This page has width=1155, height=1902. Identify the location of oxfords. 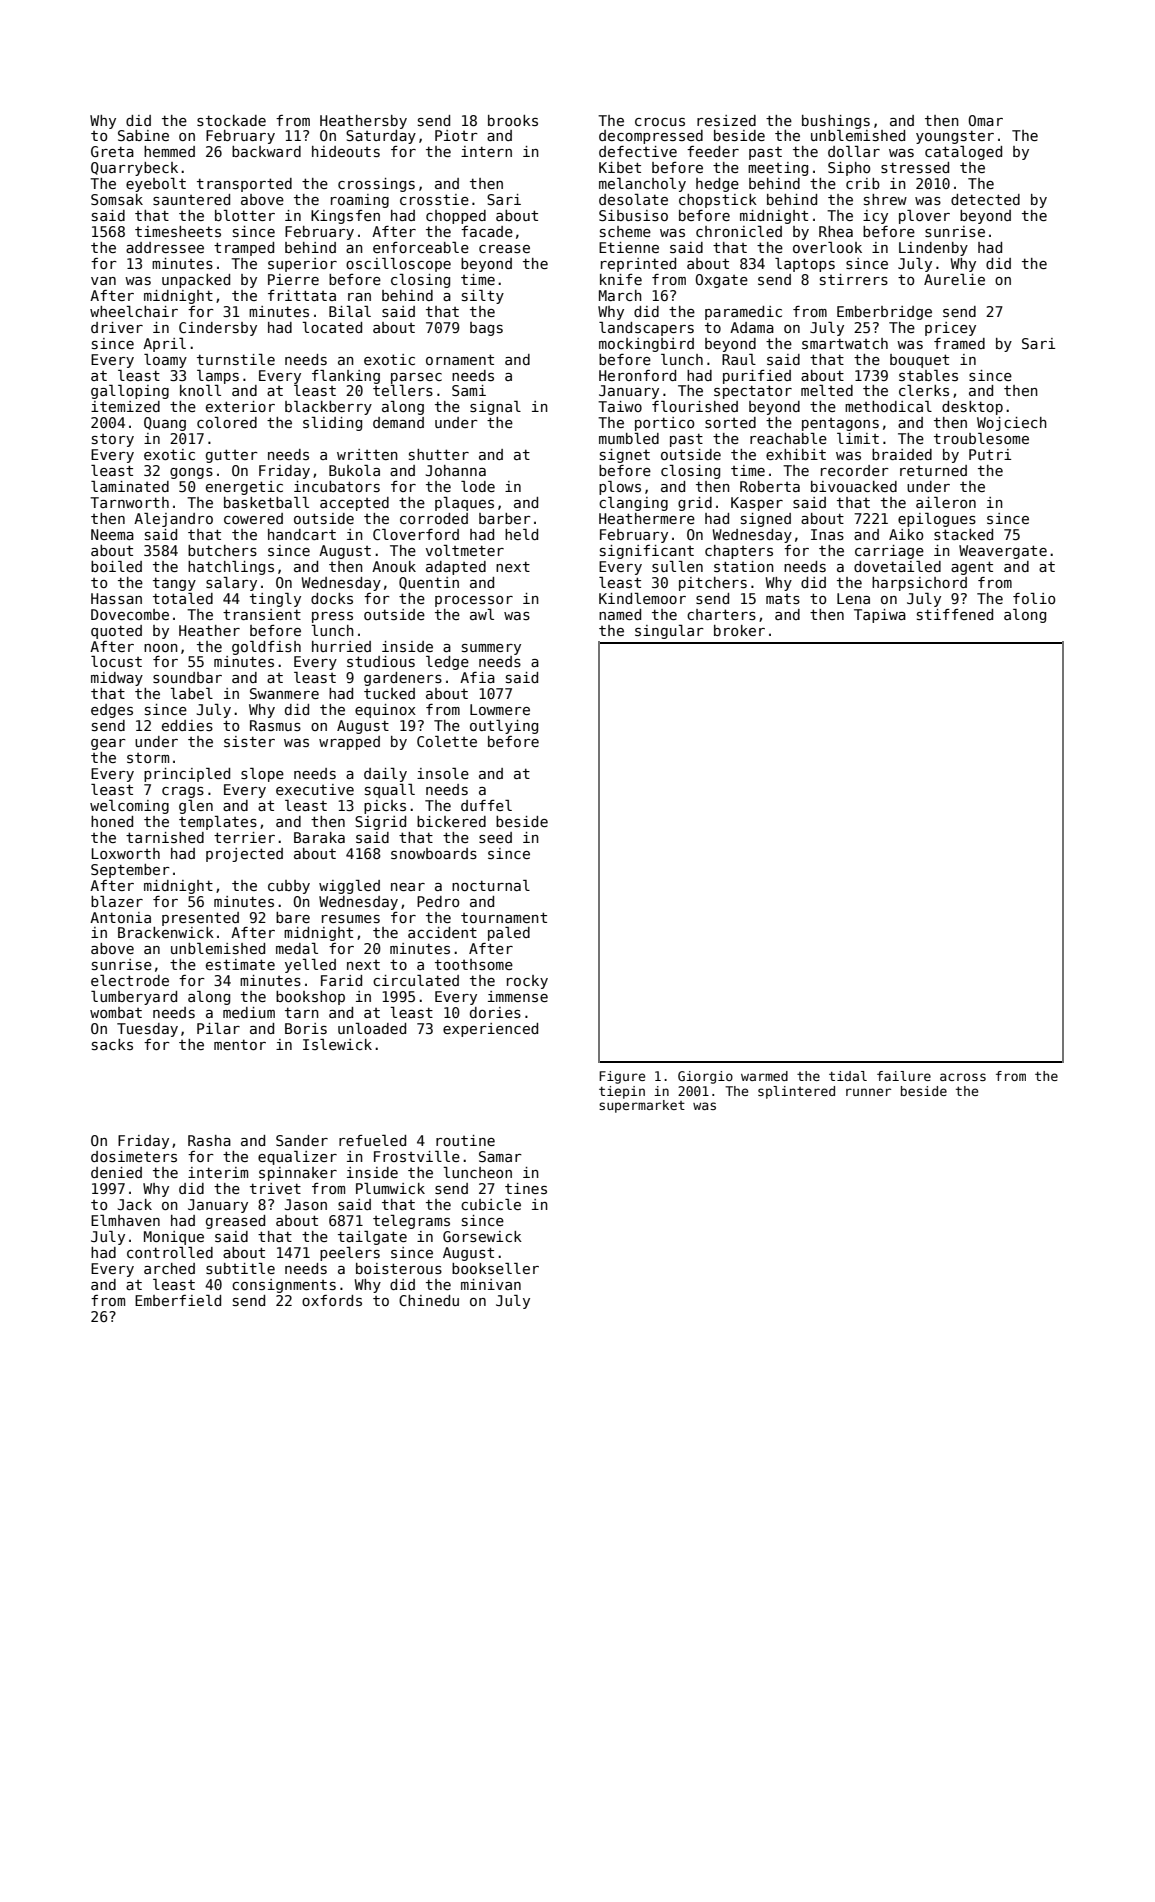
(332, 1300).
